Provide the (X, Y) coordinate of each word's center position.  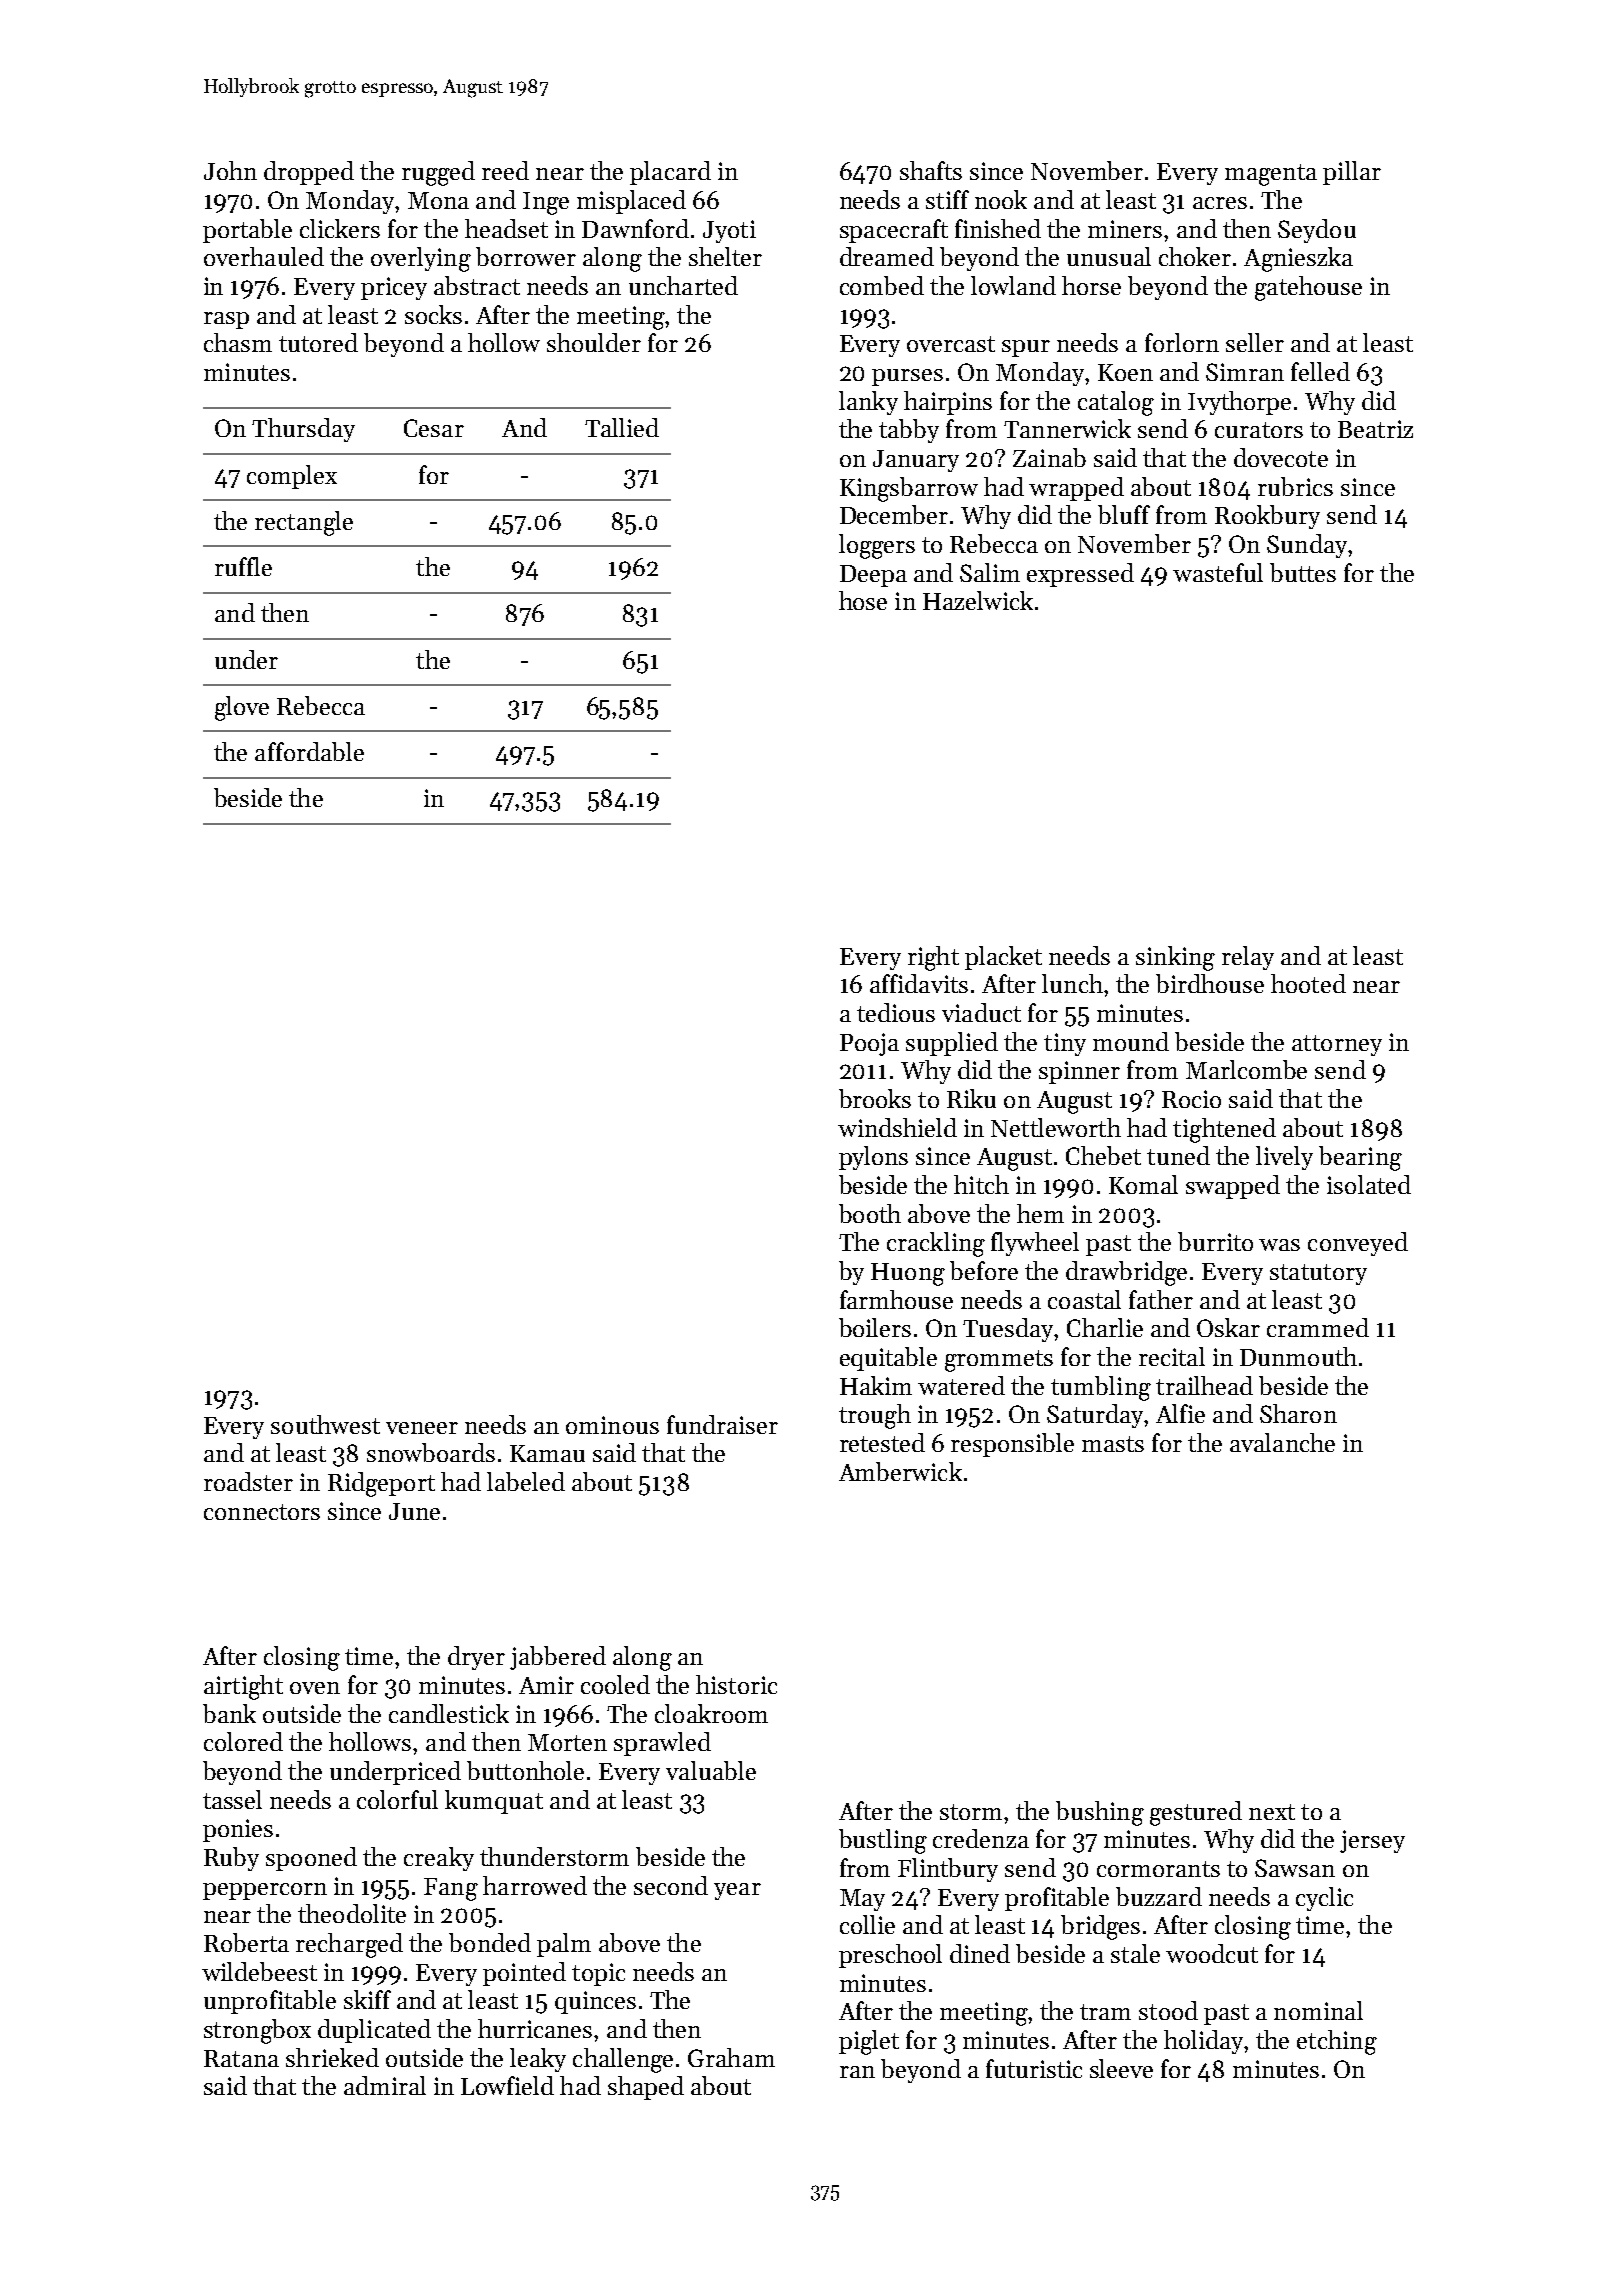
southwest (325, 1424)
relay (1248, 958)
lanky (868, 403)
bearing (1360, 1158)
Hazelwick (978, 600)
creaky (439, 1859)
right (933, 958)
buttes (1303, 572)
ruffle (243, 566)
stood (1168, 2010)
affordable (309, 751)
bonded (490, 1942)
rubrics (1295, 486)
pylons (873, 1158)
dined (980, 1953)
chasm (238, 342)
